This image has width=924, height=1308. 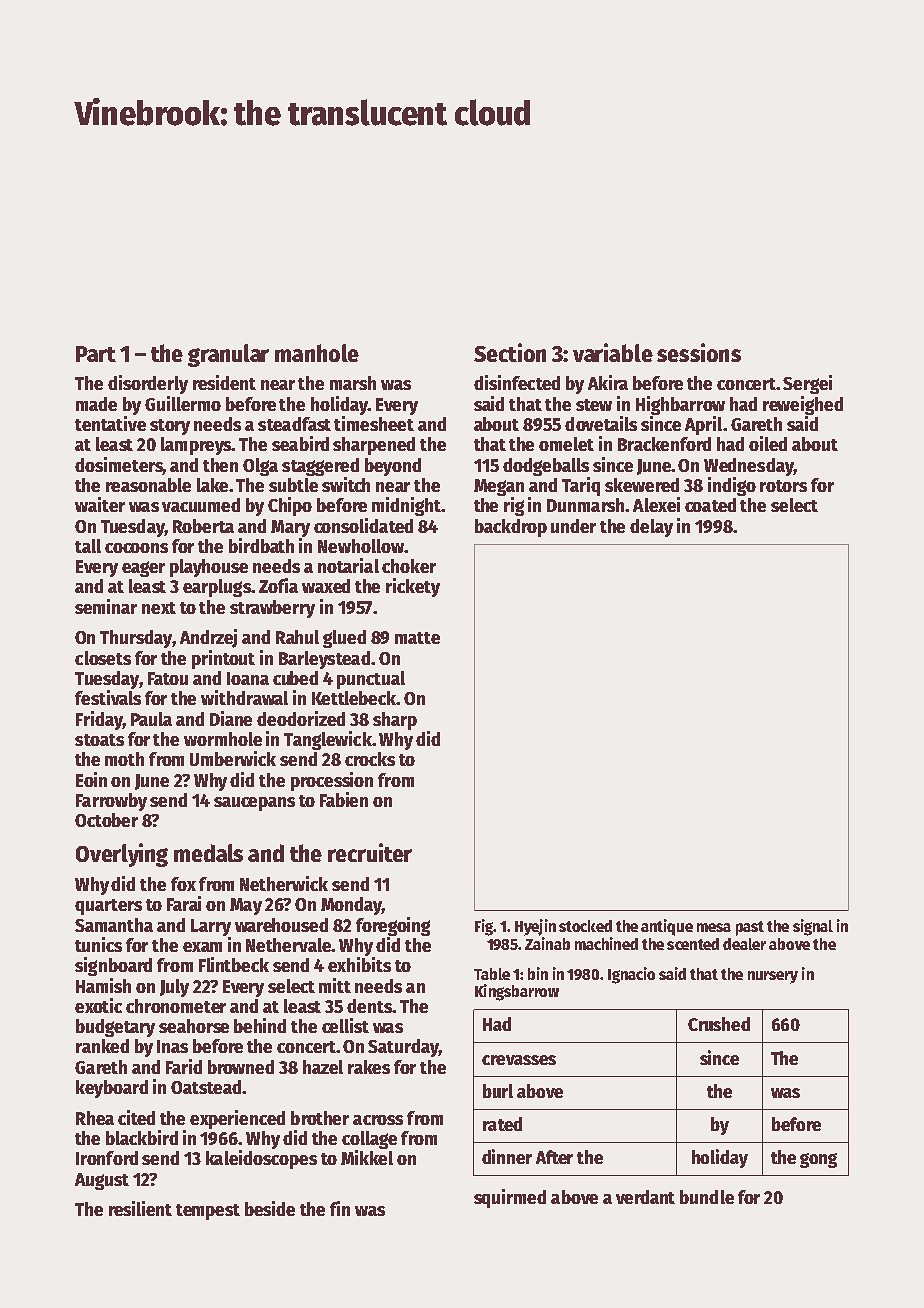 I want to click on Rhea, so click(x=95, y=1118).
